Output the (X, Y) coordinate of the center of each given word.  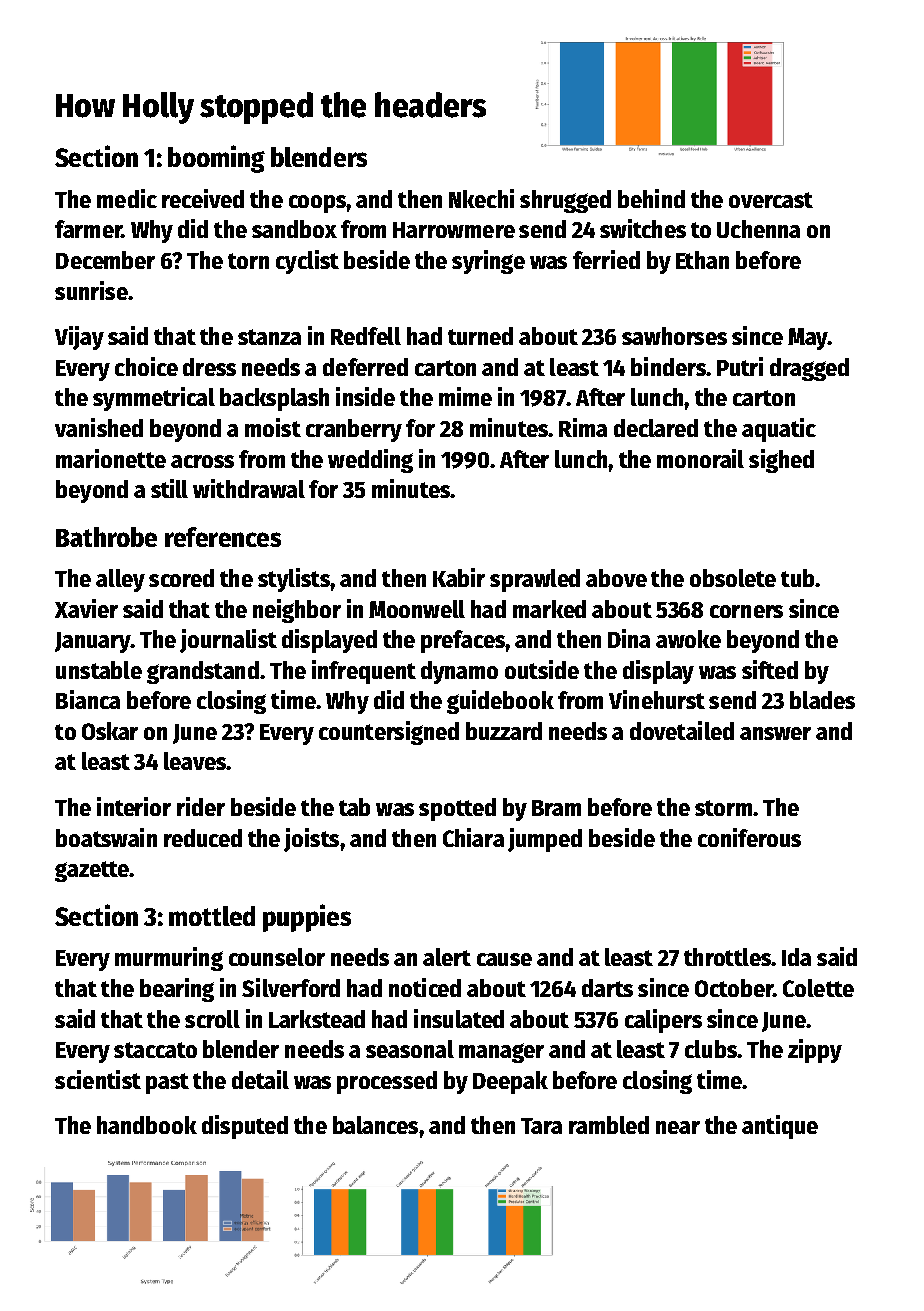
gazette (92, 871)
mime (465, 396)
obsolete (733, 578)
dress (209, 367)
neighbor (297, 611)
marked (549, 609)
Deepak (510, 1082)
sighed (781, 461)
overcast (771, 200)
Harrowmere (454, 230)
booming (216, 159)
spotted (457, 809)
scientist (98, 1079)
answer (775, 733)
